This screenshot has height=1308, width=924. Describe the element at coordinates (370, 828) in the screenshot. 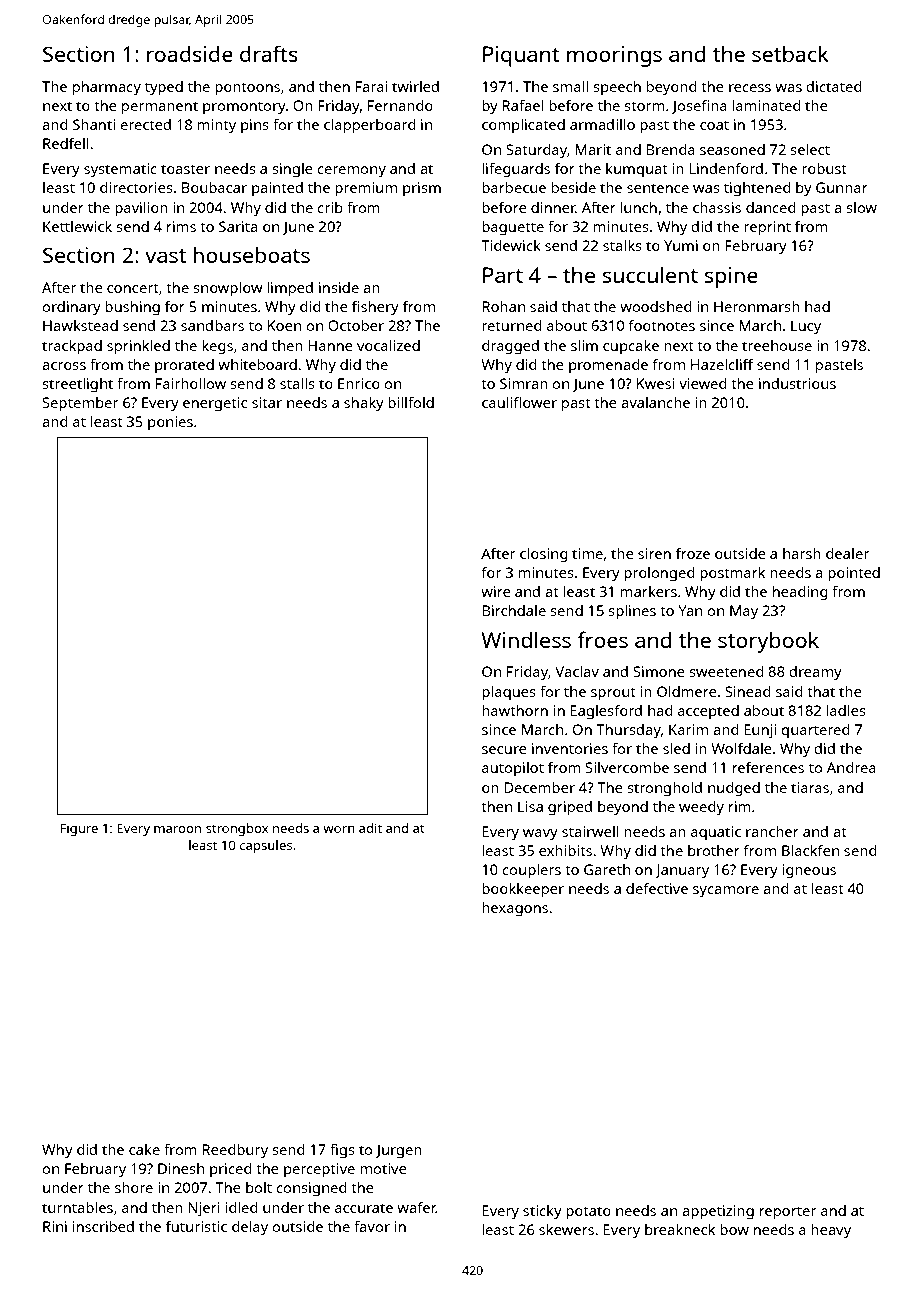

I see `adit` at that location.
